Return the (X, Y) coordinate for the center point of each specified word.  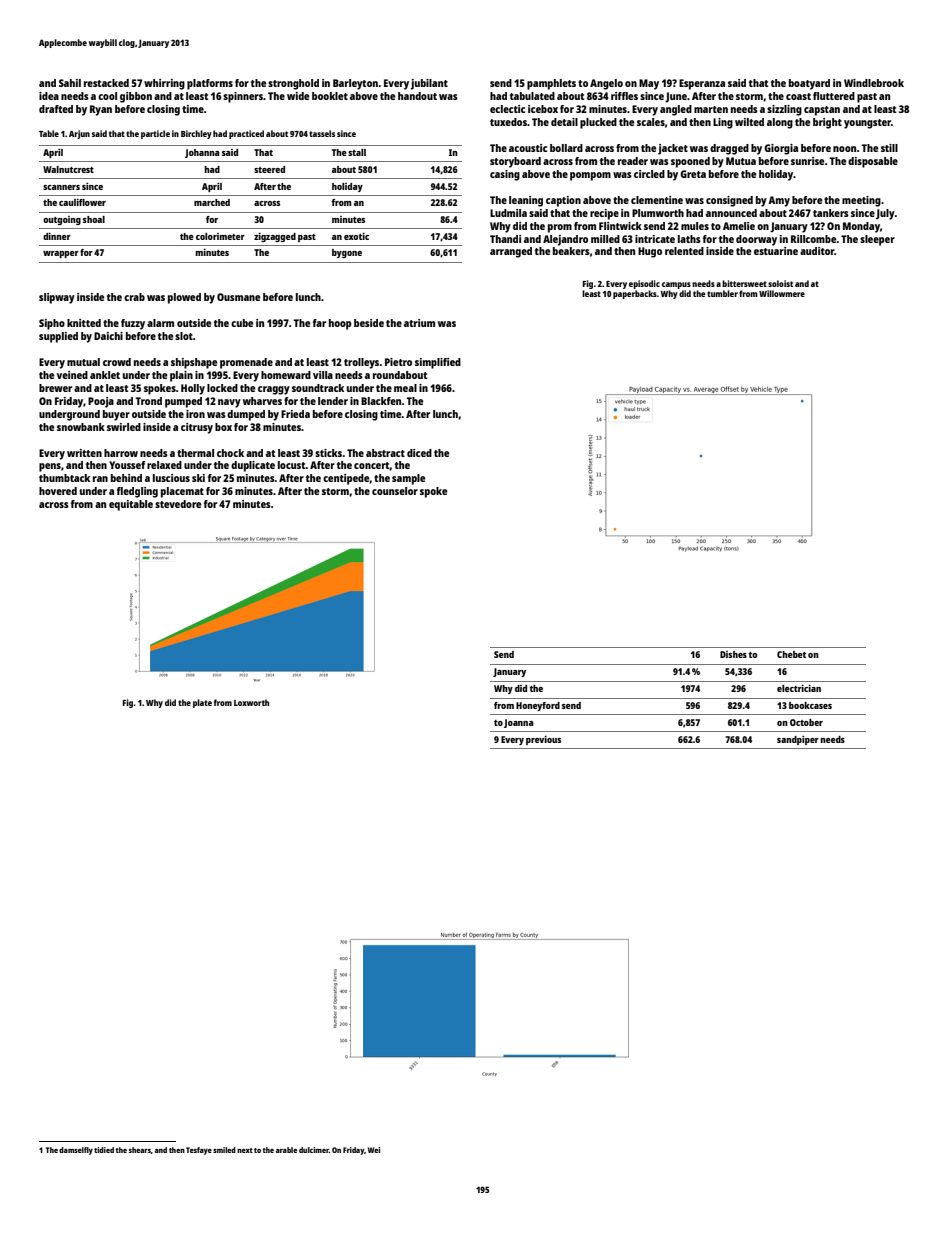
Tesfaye (199, 1151)
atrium (419, 323)
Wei (374, 1150)
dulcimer (314, 1150)
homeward (286, 375)
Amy (779, 201)
